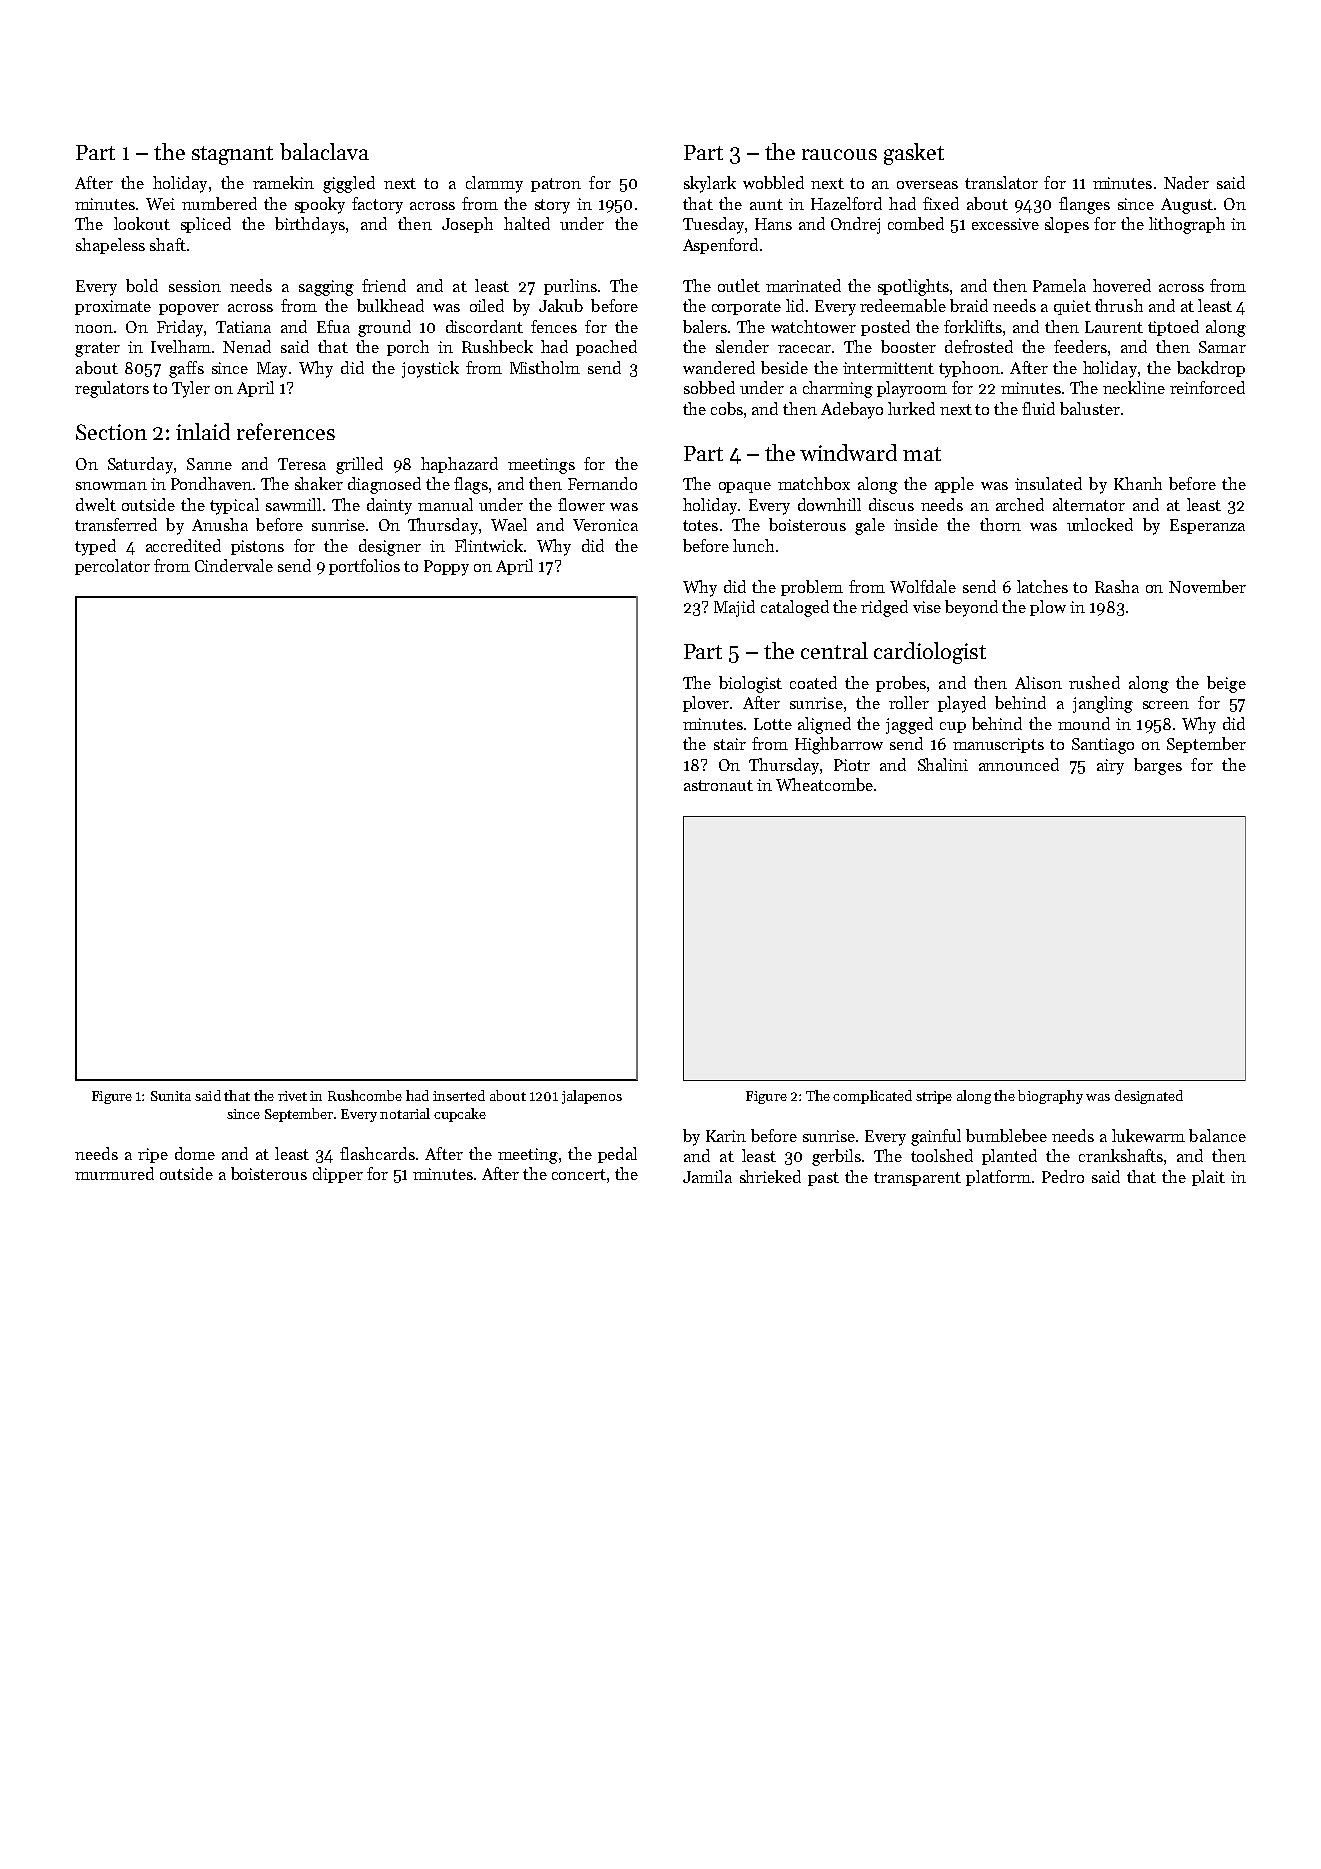 This document has height=1869, width=1321. What do you see at coordinates (734, 608) in the document?
I see `Majid` at bounding box center [734, 608].
